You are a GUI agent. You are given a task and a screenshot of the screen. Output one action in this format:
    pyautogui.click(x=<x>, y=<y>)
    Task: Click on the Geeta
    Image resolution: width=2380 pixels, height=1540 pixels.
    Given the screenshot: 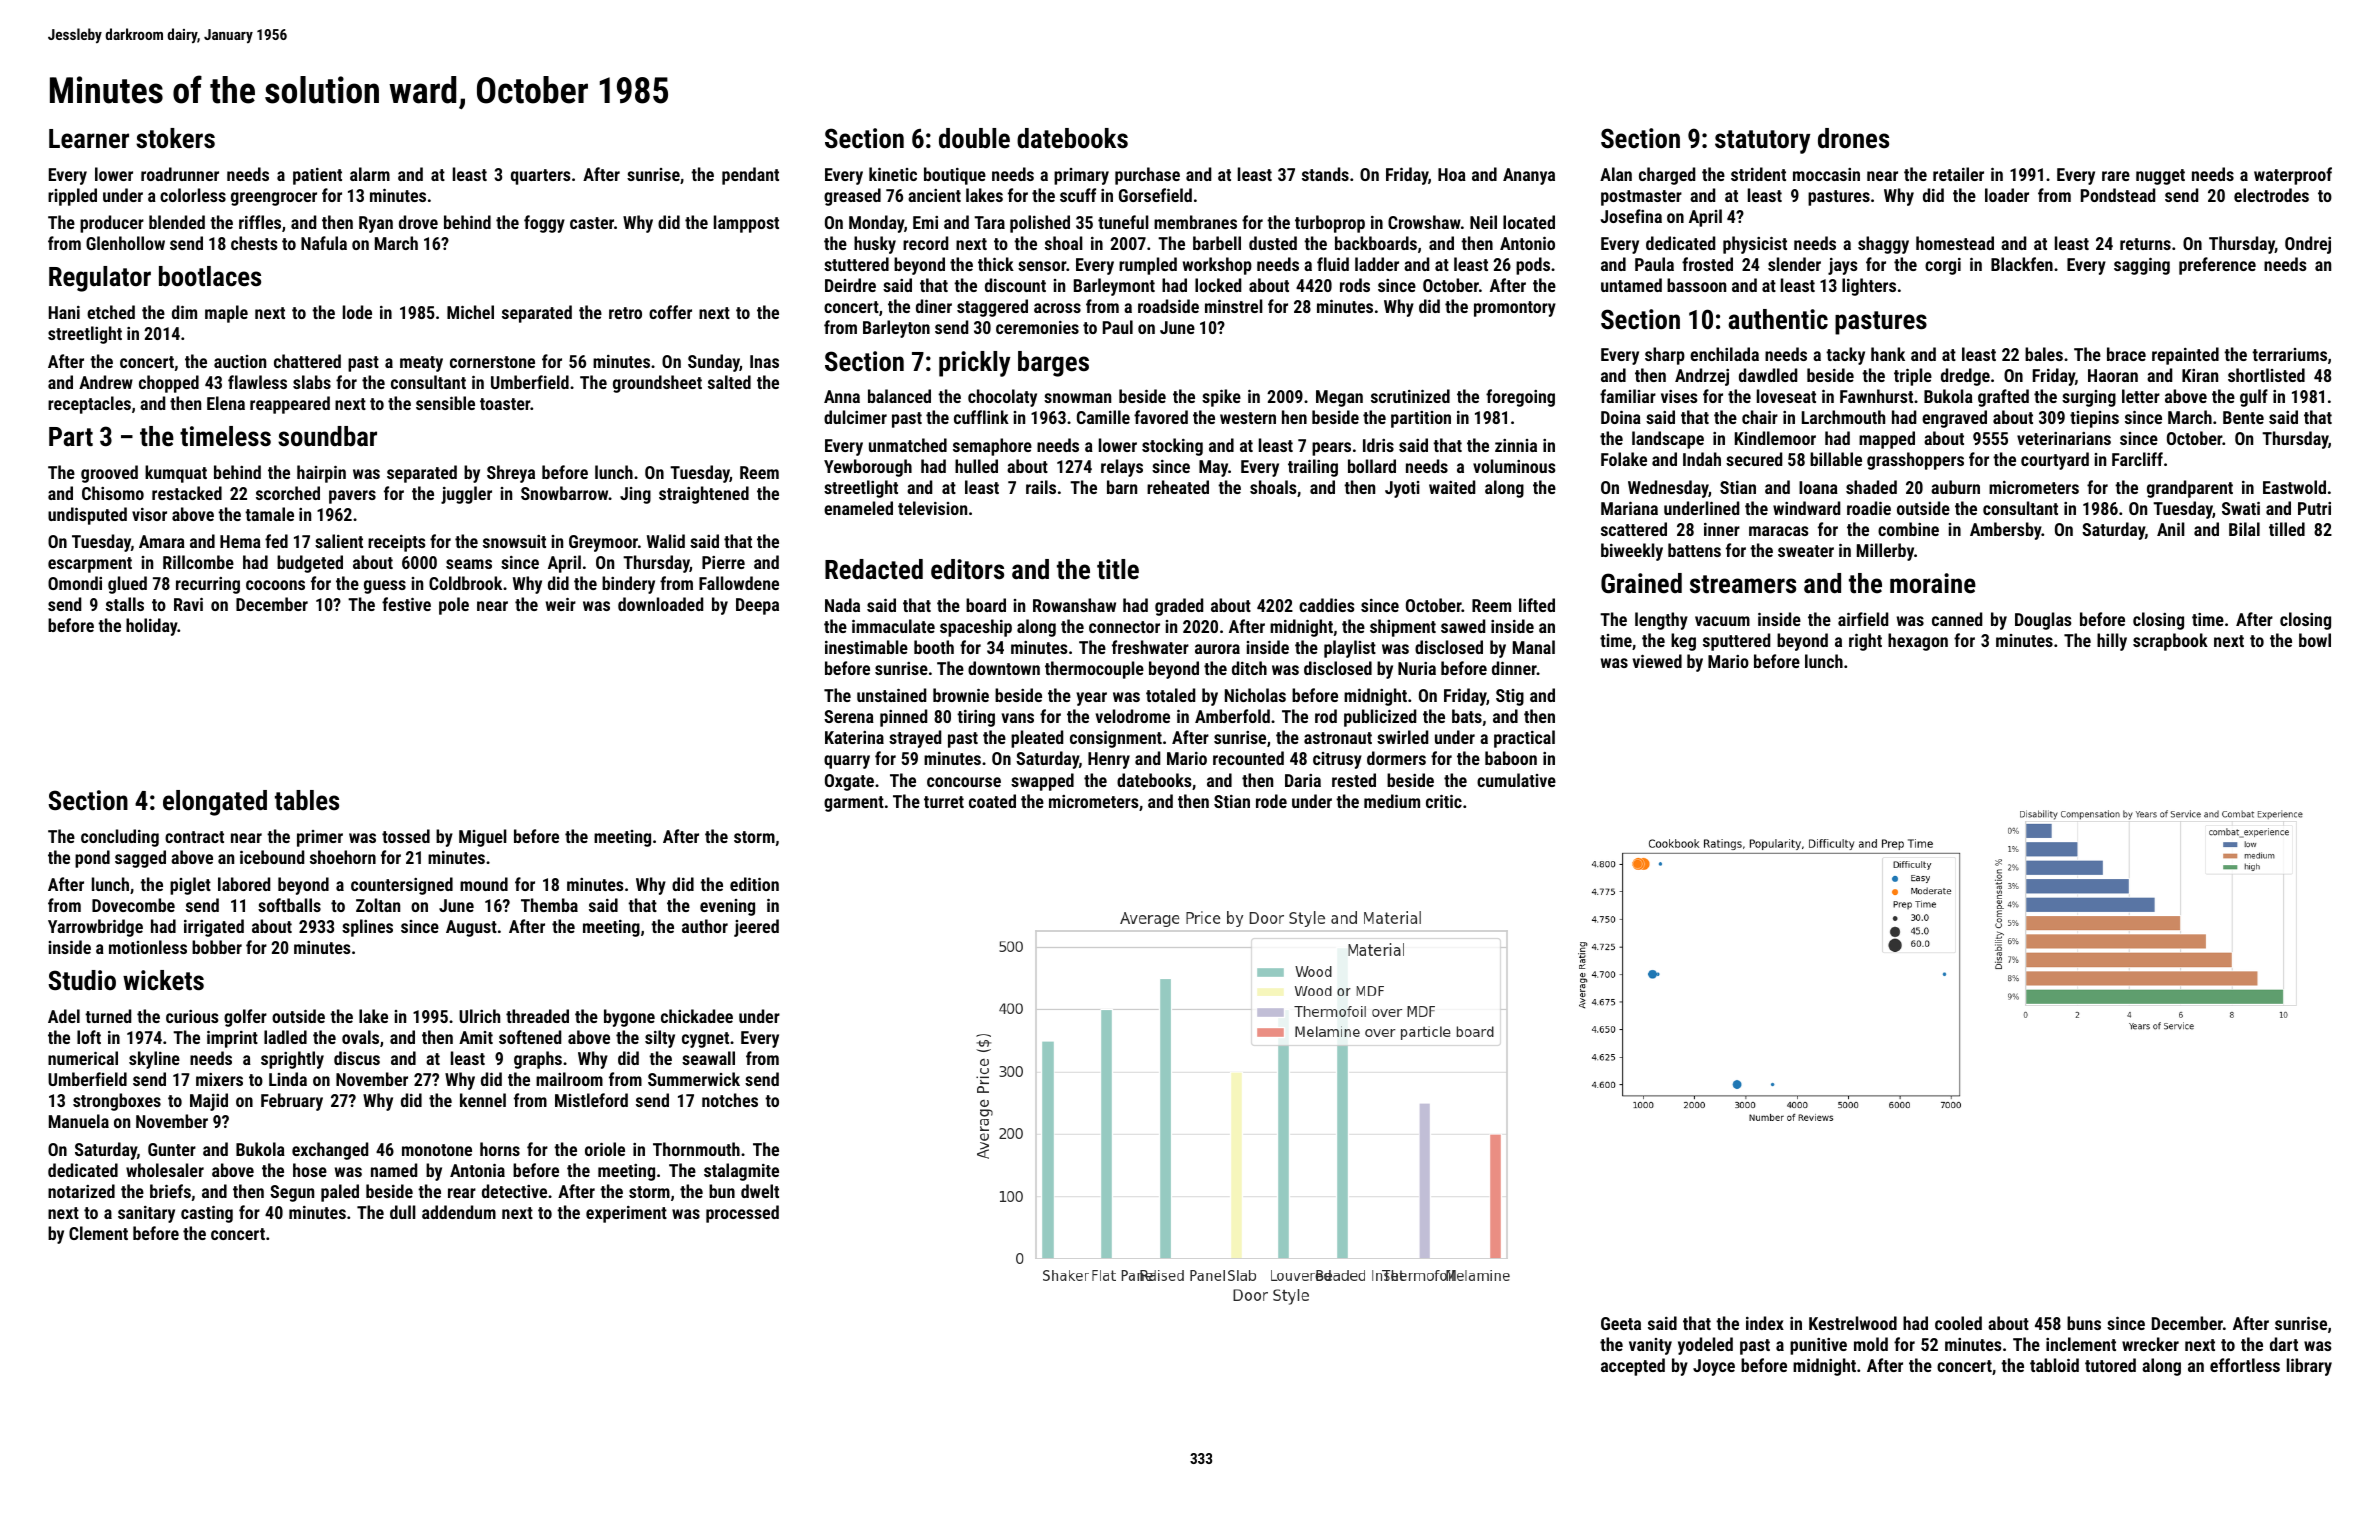 What is the action you would take?
    pyautogui.click(x=1621, y=1323)
